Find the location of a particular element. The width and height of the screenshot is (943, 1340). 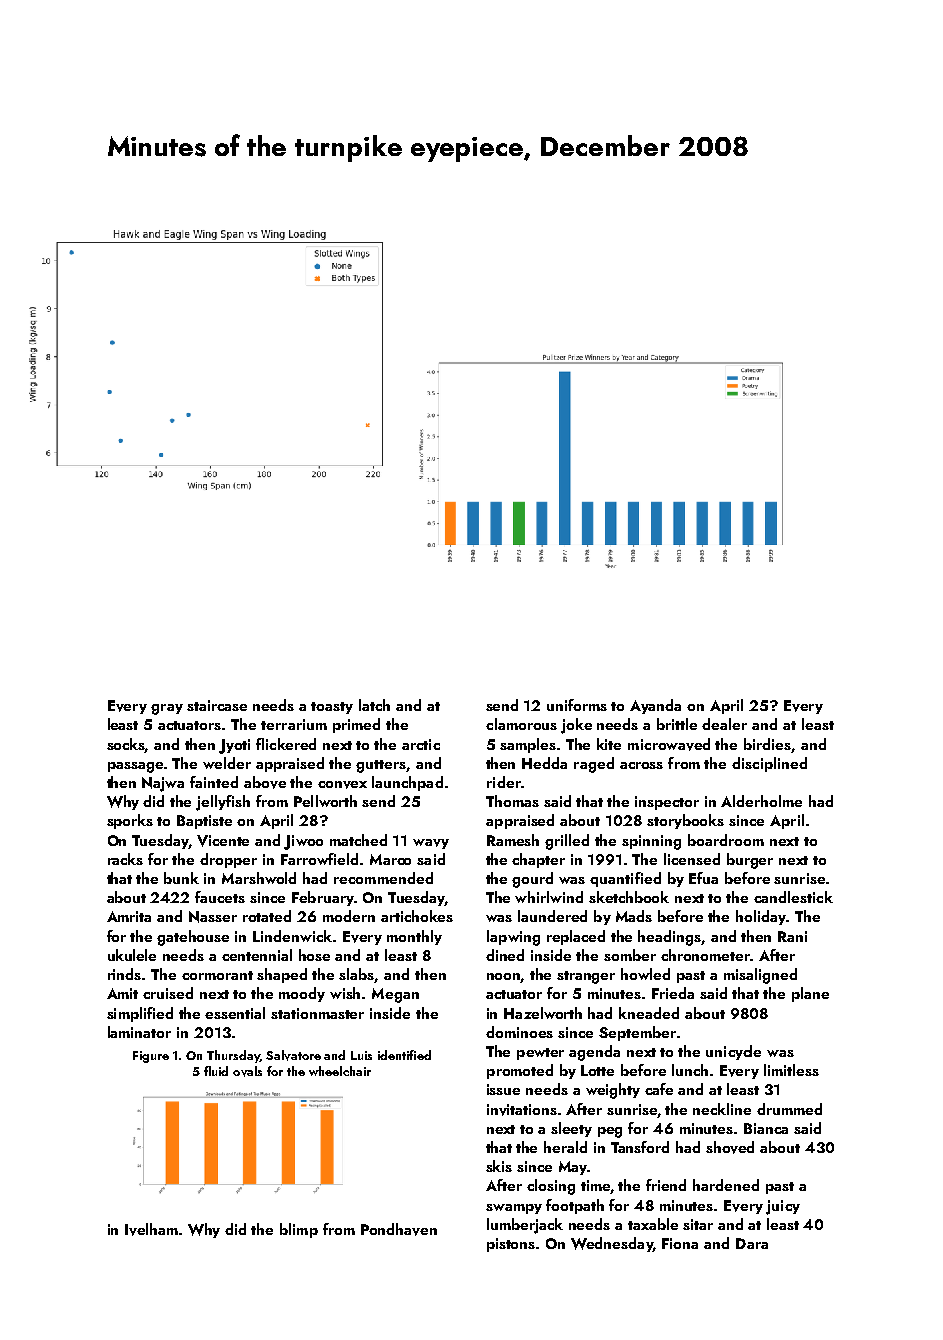

disciplined is located at coordinates (769, 764).
